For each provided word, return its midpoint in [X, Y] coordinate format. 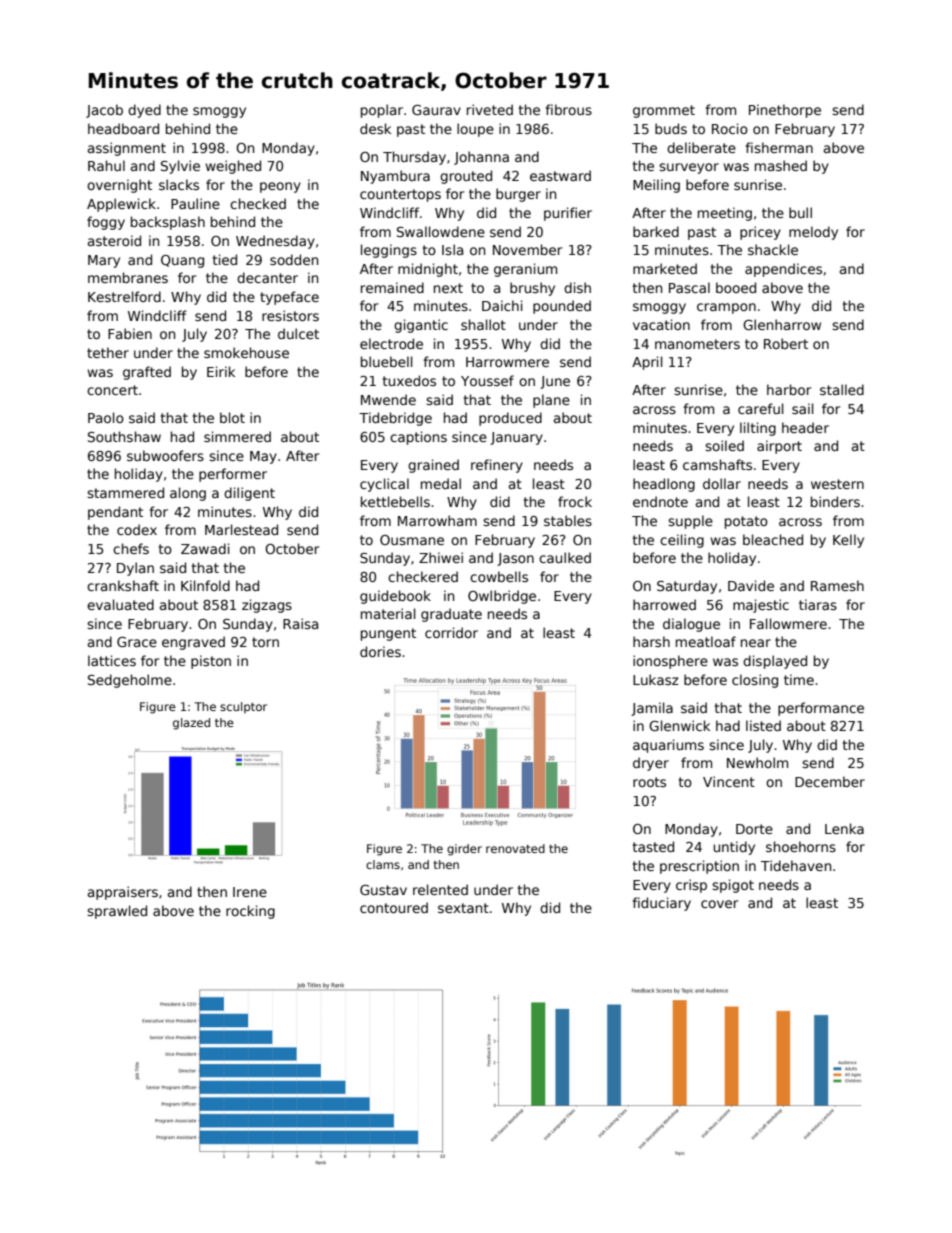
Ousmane [412, 540]
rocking [250, 912]
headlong [664, 485]
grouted [466, 177]
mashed [781, 165]
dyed [144, 111]
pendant [115, 513]
